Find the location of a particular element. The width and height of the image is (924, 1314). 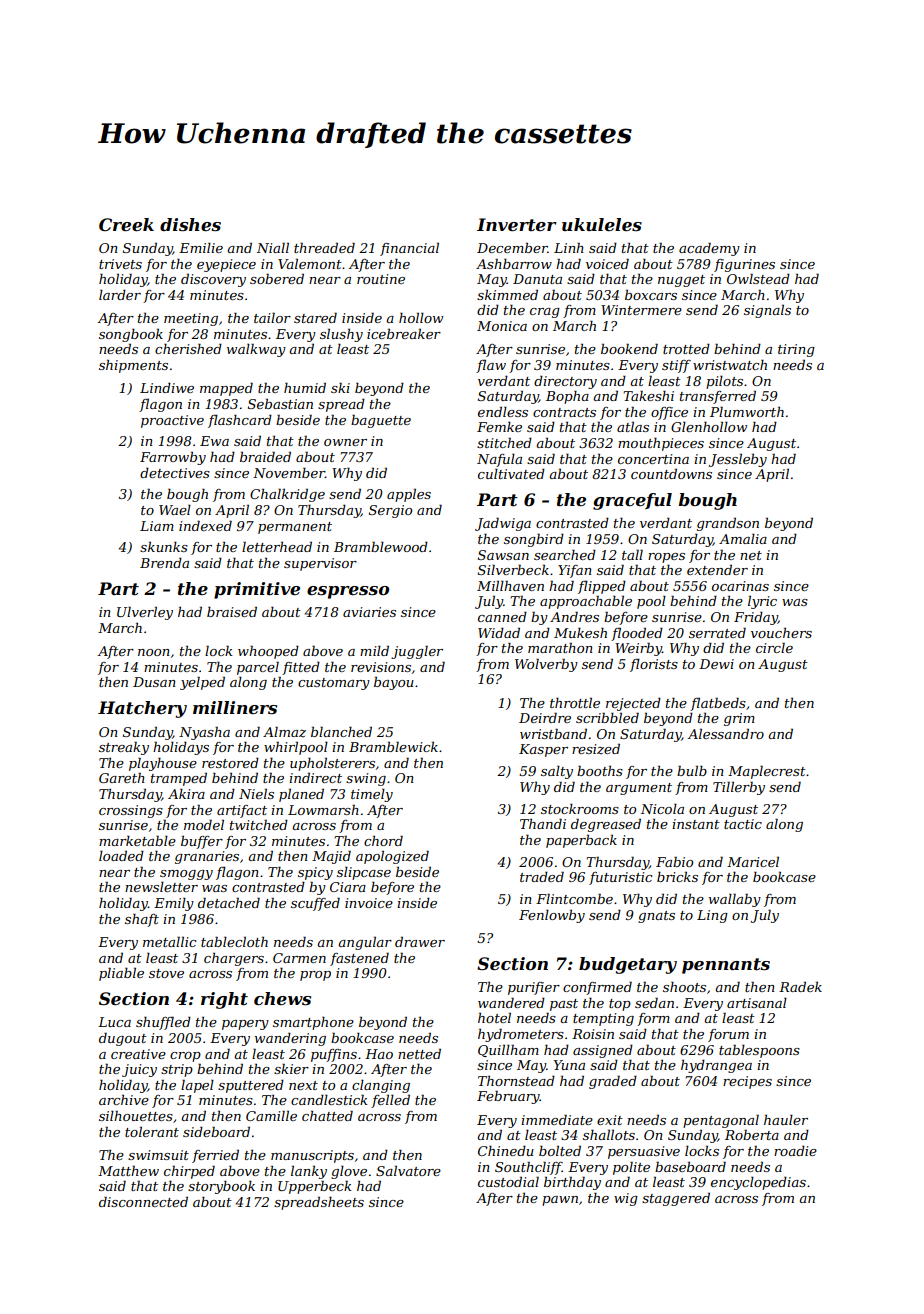

endless is located at coordinates (503, 412).
